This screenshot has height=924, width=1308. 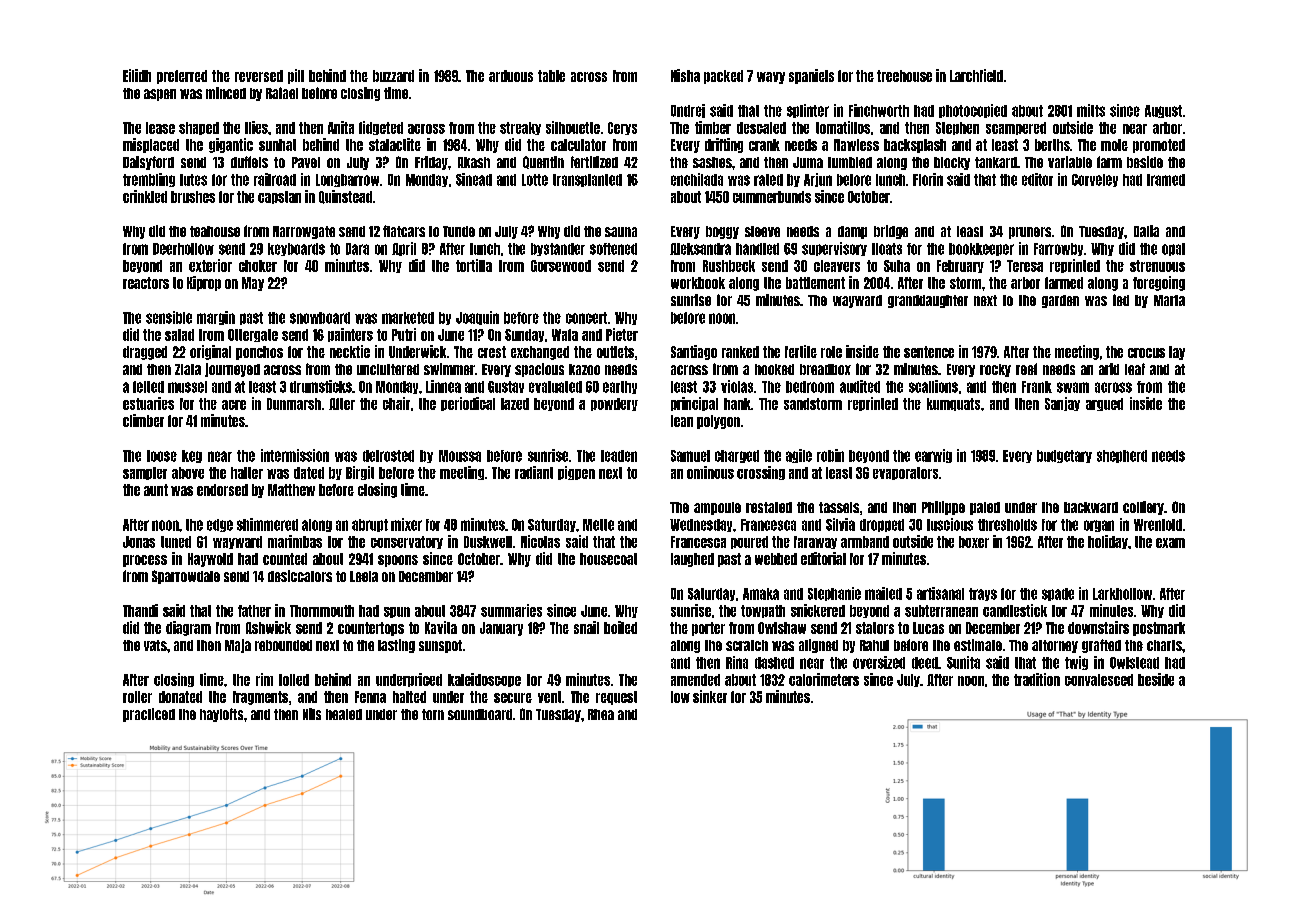 I want to click on Deerhollow, so click(x=183, y=249).
